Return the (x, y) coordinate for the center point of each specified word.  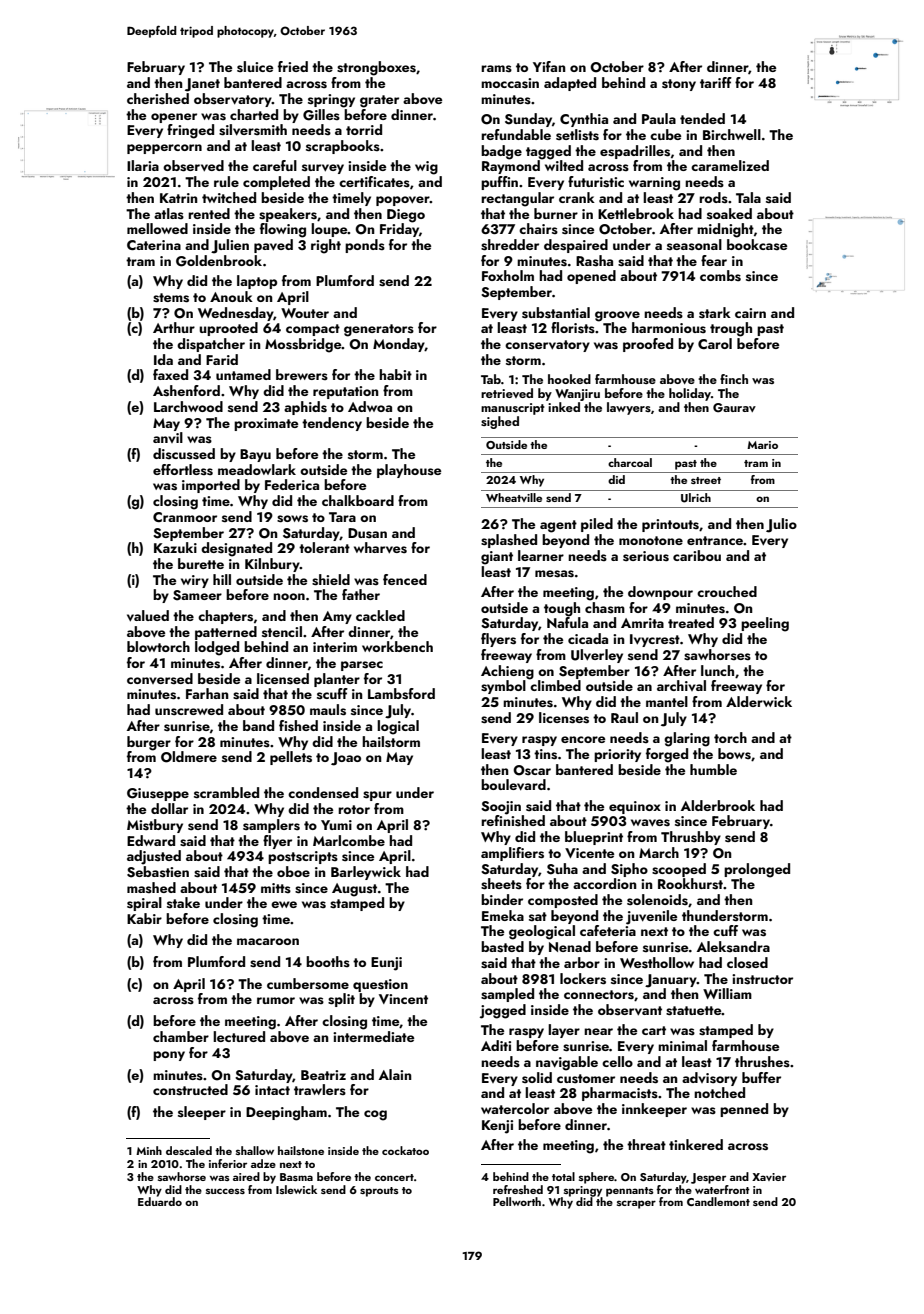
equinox (635, 807)
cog (375, 1115)
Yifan (549, 66)
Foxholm (508, 275)
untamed (243, 374)
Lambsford (401, 694)
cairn (750, 313)
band (258, 725)
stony (679, 85)
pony (169, 1056)
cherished (158, 99)
